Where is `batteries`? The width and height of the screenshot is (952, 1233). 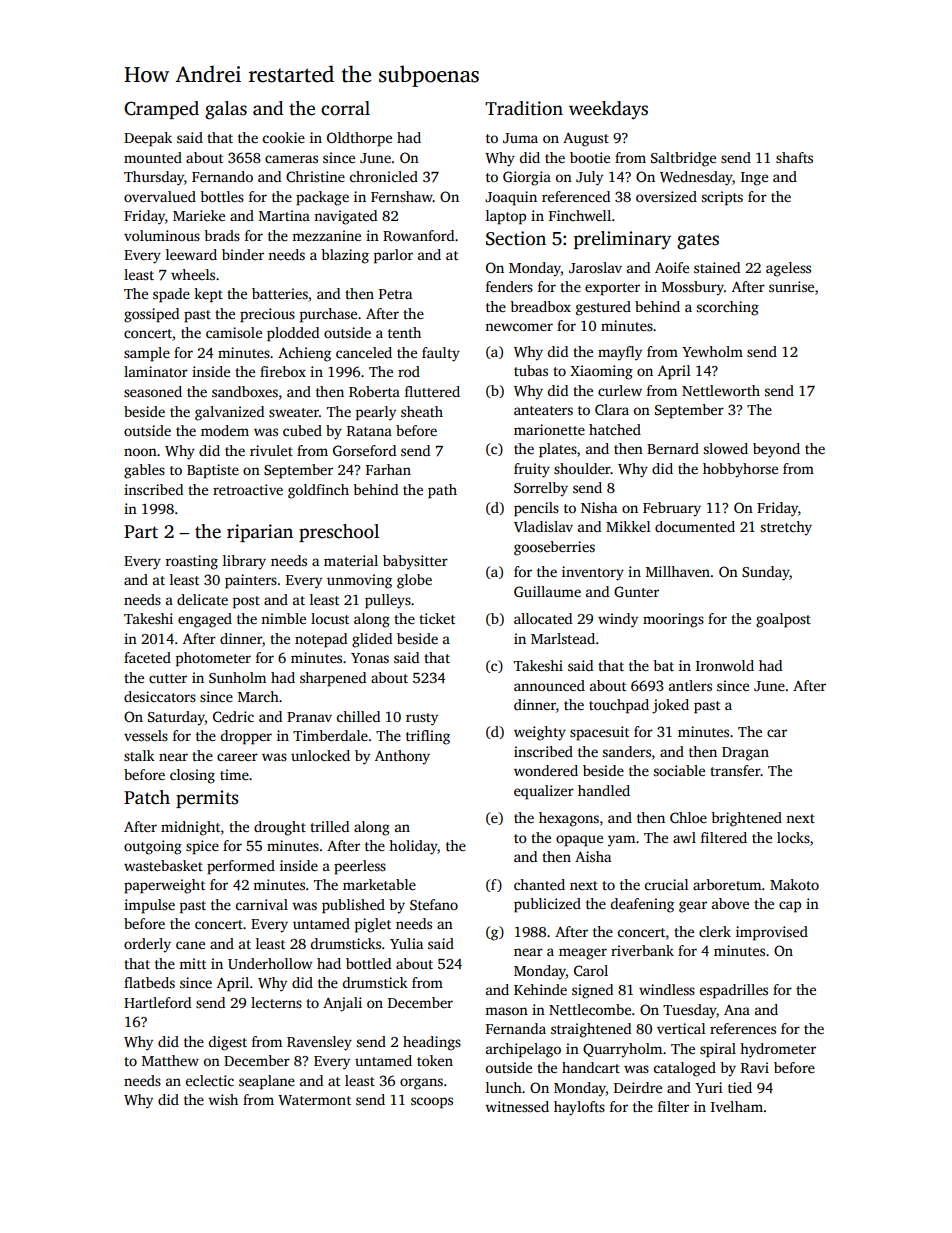 batteries is located at coordinates (280, 293).
